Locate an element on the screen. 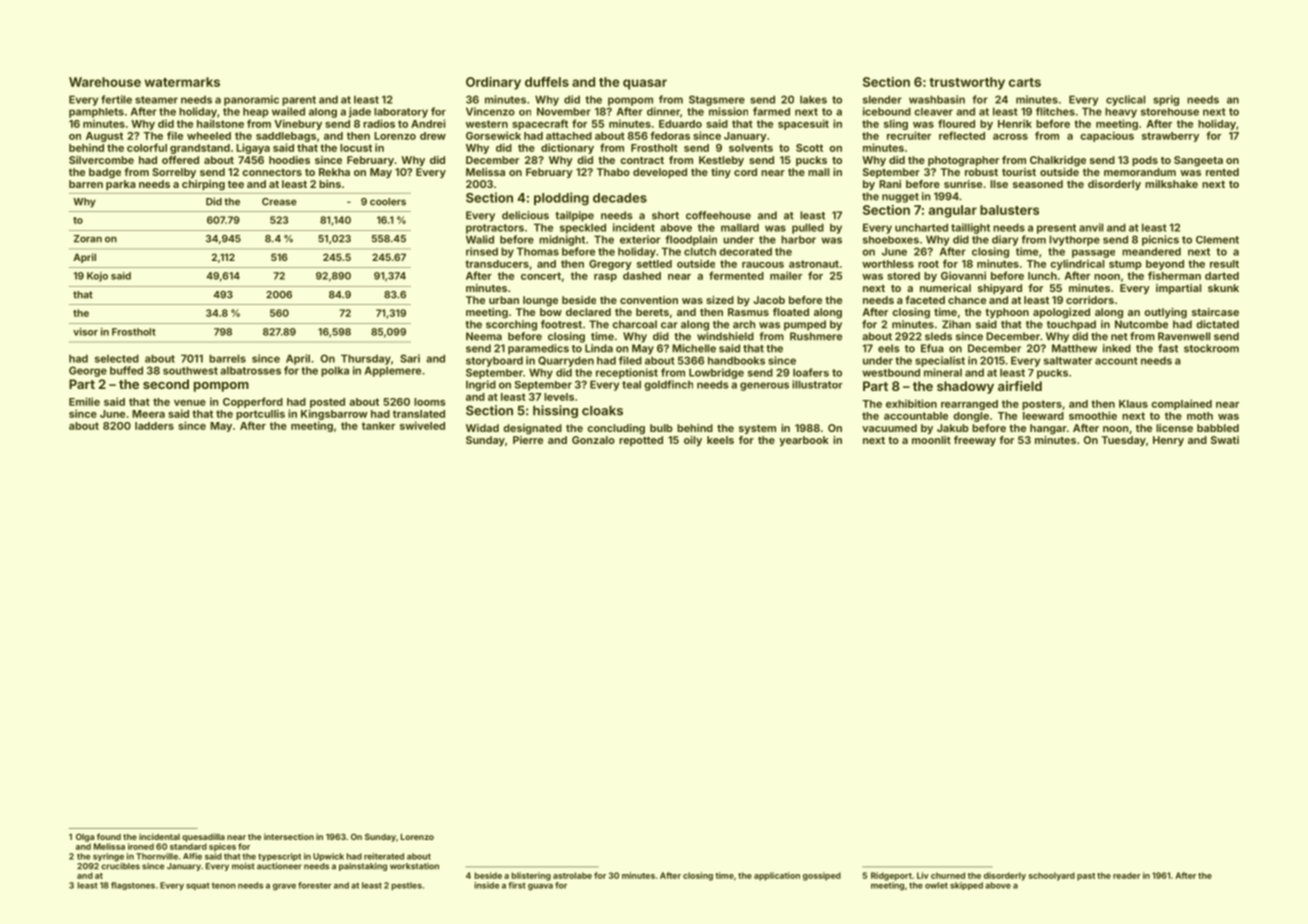  stockroom is located at coordinates (1211, 348).
